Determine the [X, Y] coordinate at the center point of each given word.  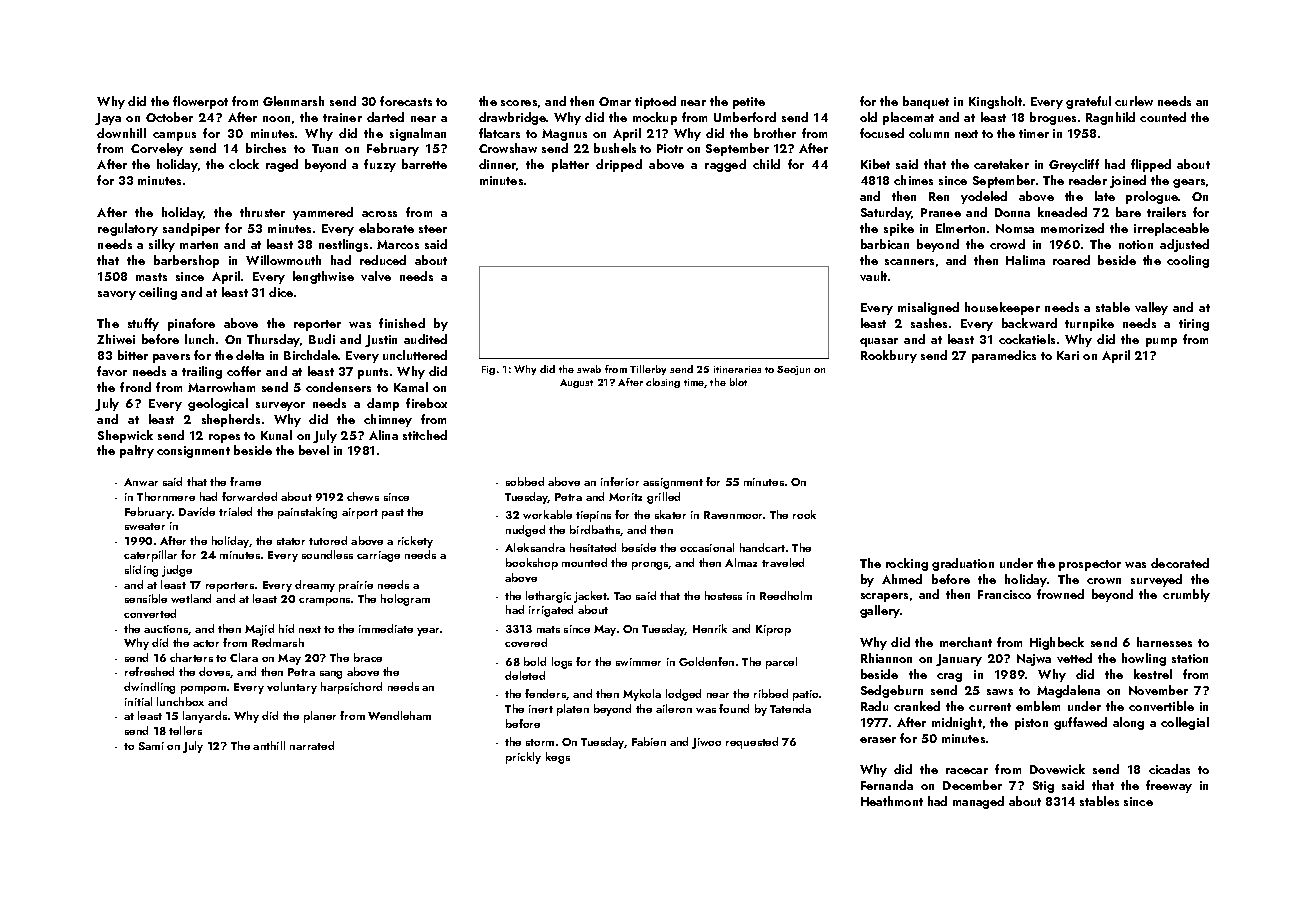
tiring [1194, 325]
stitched [425, 435]
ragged [725, 165]
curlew [1134, 101]
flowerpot [200, 102]
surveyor [280, 406]
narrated [312, 745]
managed [978, 802]
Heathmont [892, 801]
